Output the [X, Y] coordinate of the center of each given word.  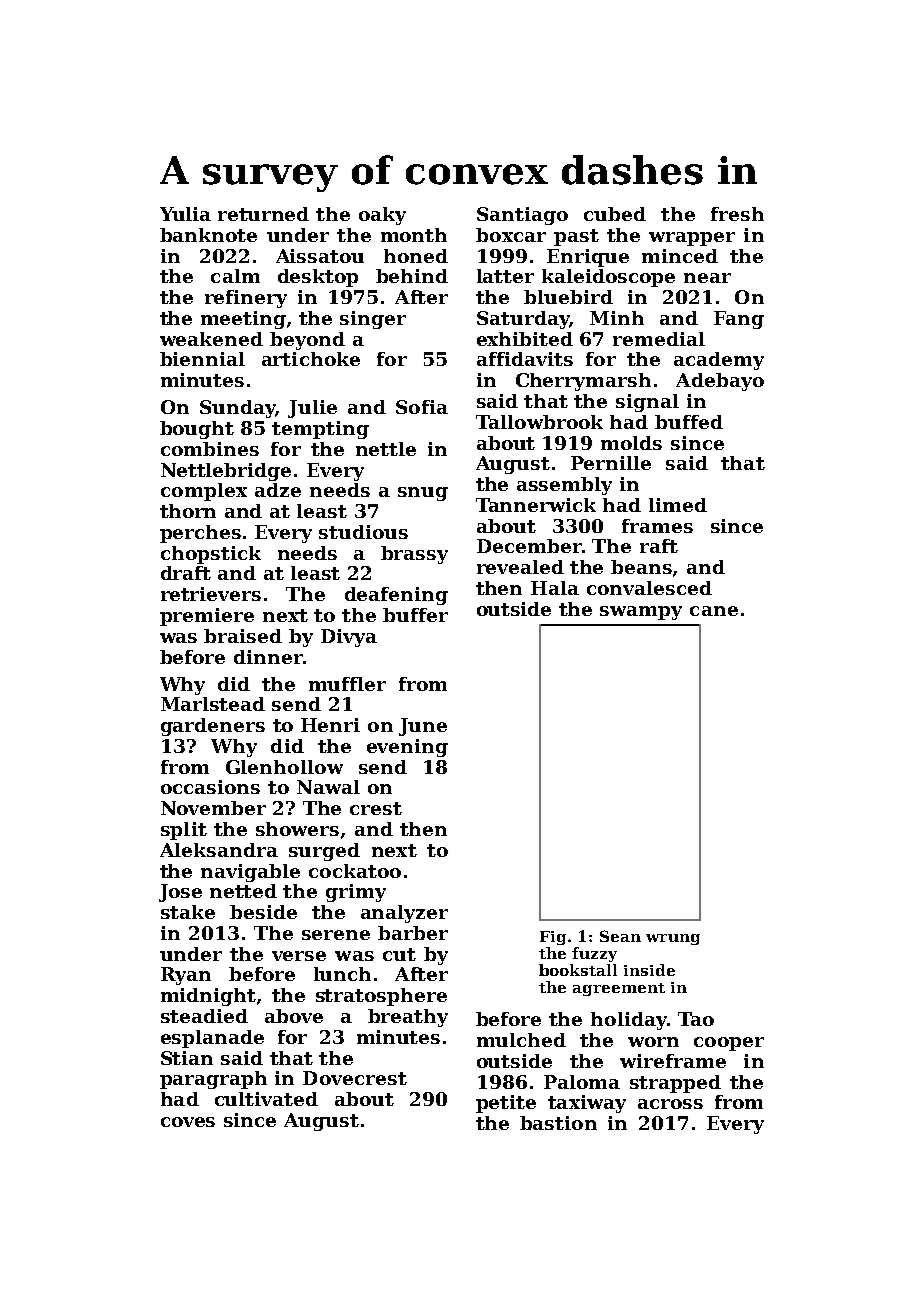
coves [188, 1122]
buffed [689, 422]
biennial [202, 359]
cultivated [266, 1099]
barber [413, 933]
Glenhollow [284, 767]
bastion [558, 1123]
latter [505, 276]
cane [714, 611]
